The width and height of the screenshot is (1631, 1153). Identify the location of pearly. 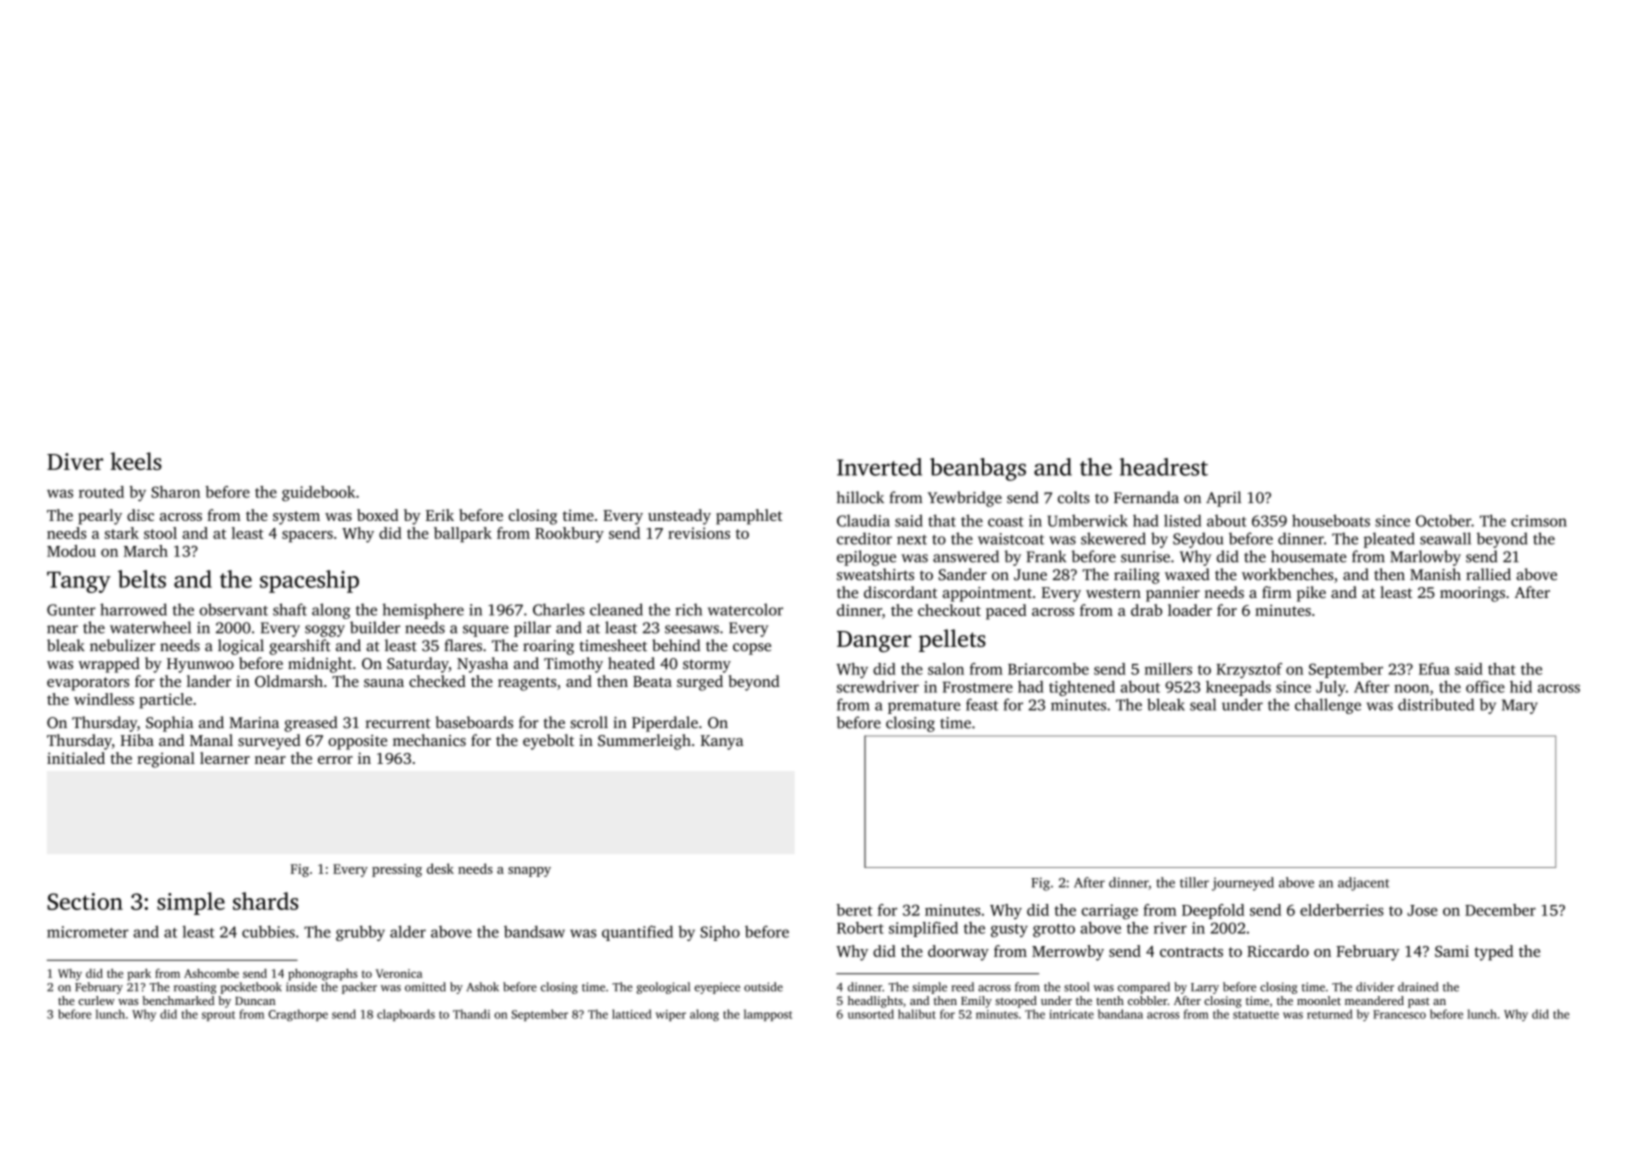
(100, 517).
